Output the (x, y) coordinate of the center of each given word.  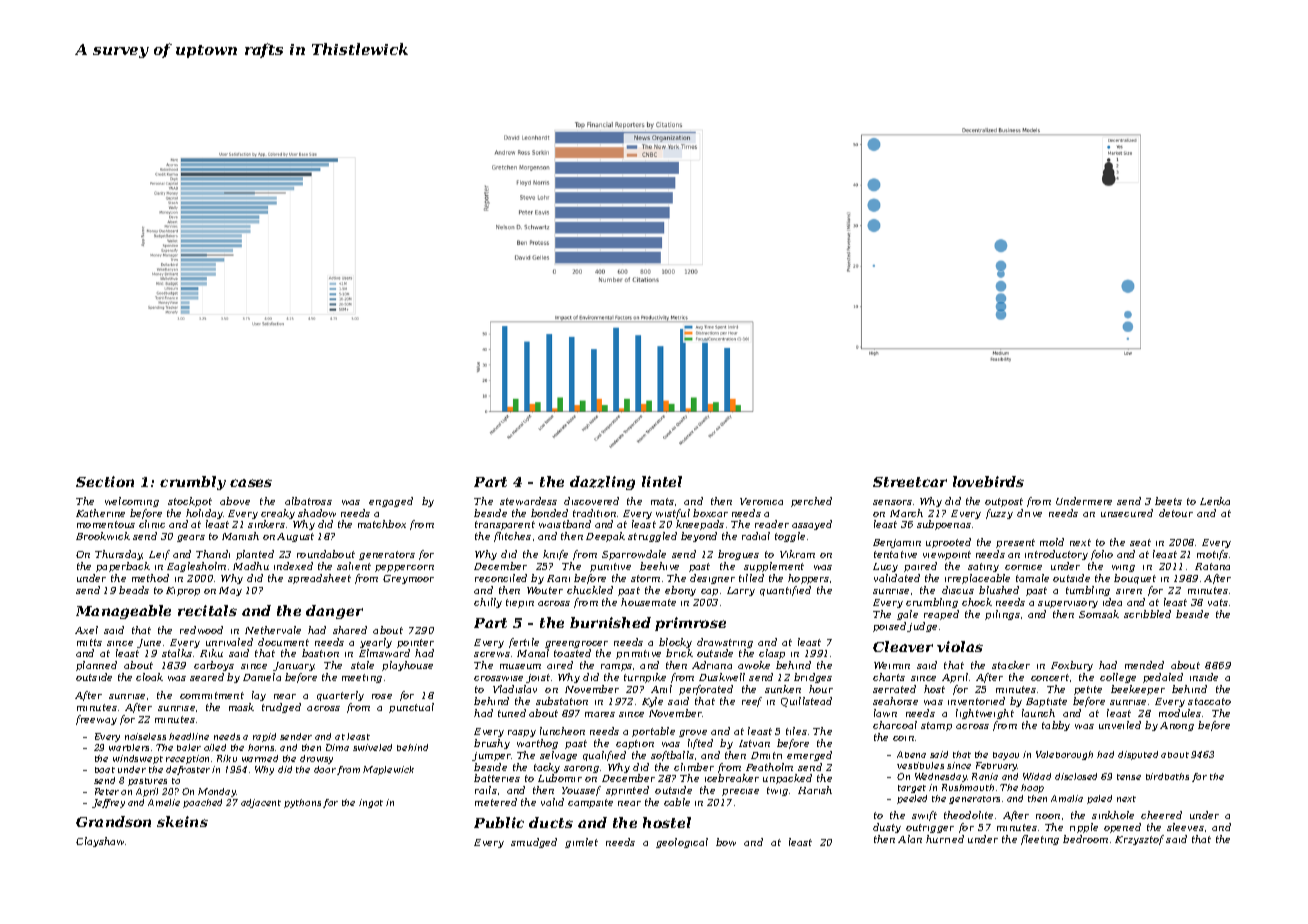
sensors (892, 502)
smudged (534, 843)
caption (635, 744)
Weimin (892, 665)
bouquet (1135, 579)
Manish (240, 536)
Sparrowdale (634, 555)
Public (499, 822)
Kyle (652, 702)
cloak (149, 677)
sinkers (266, 524)
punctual (411, 708)
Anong (1177, 726)
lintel (662, 481)
